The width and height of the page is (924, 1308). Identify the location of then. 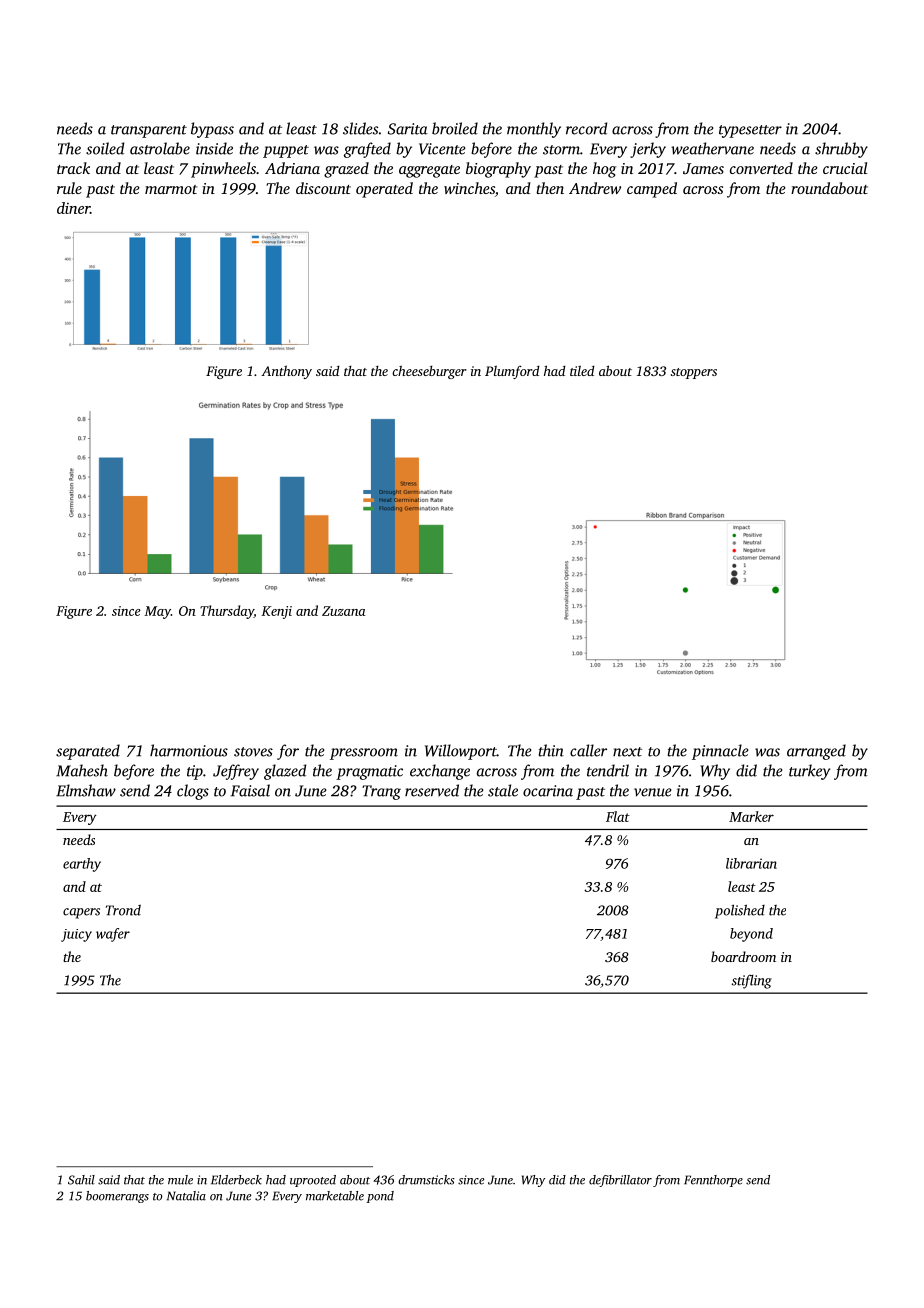
(550, 188).
